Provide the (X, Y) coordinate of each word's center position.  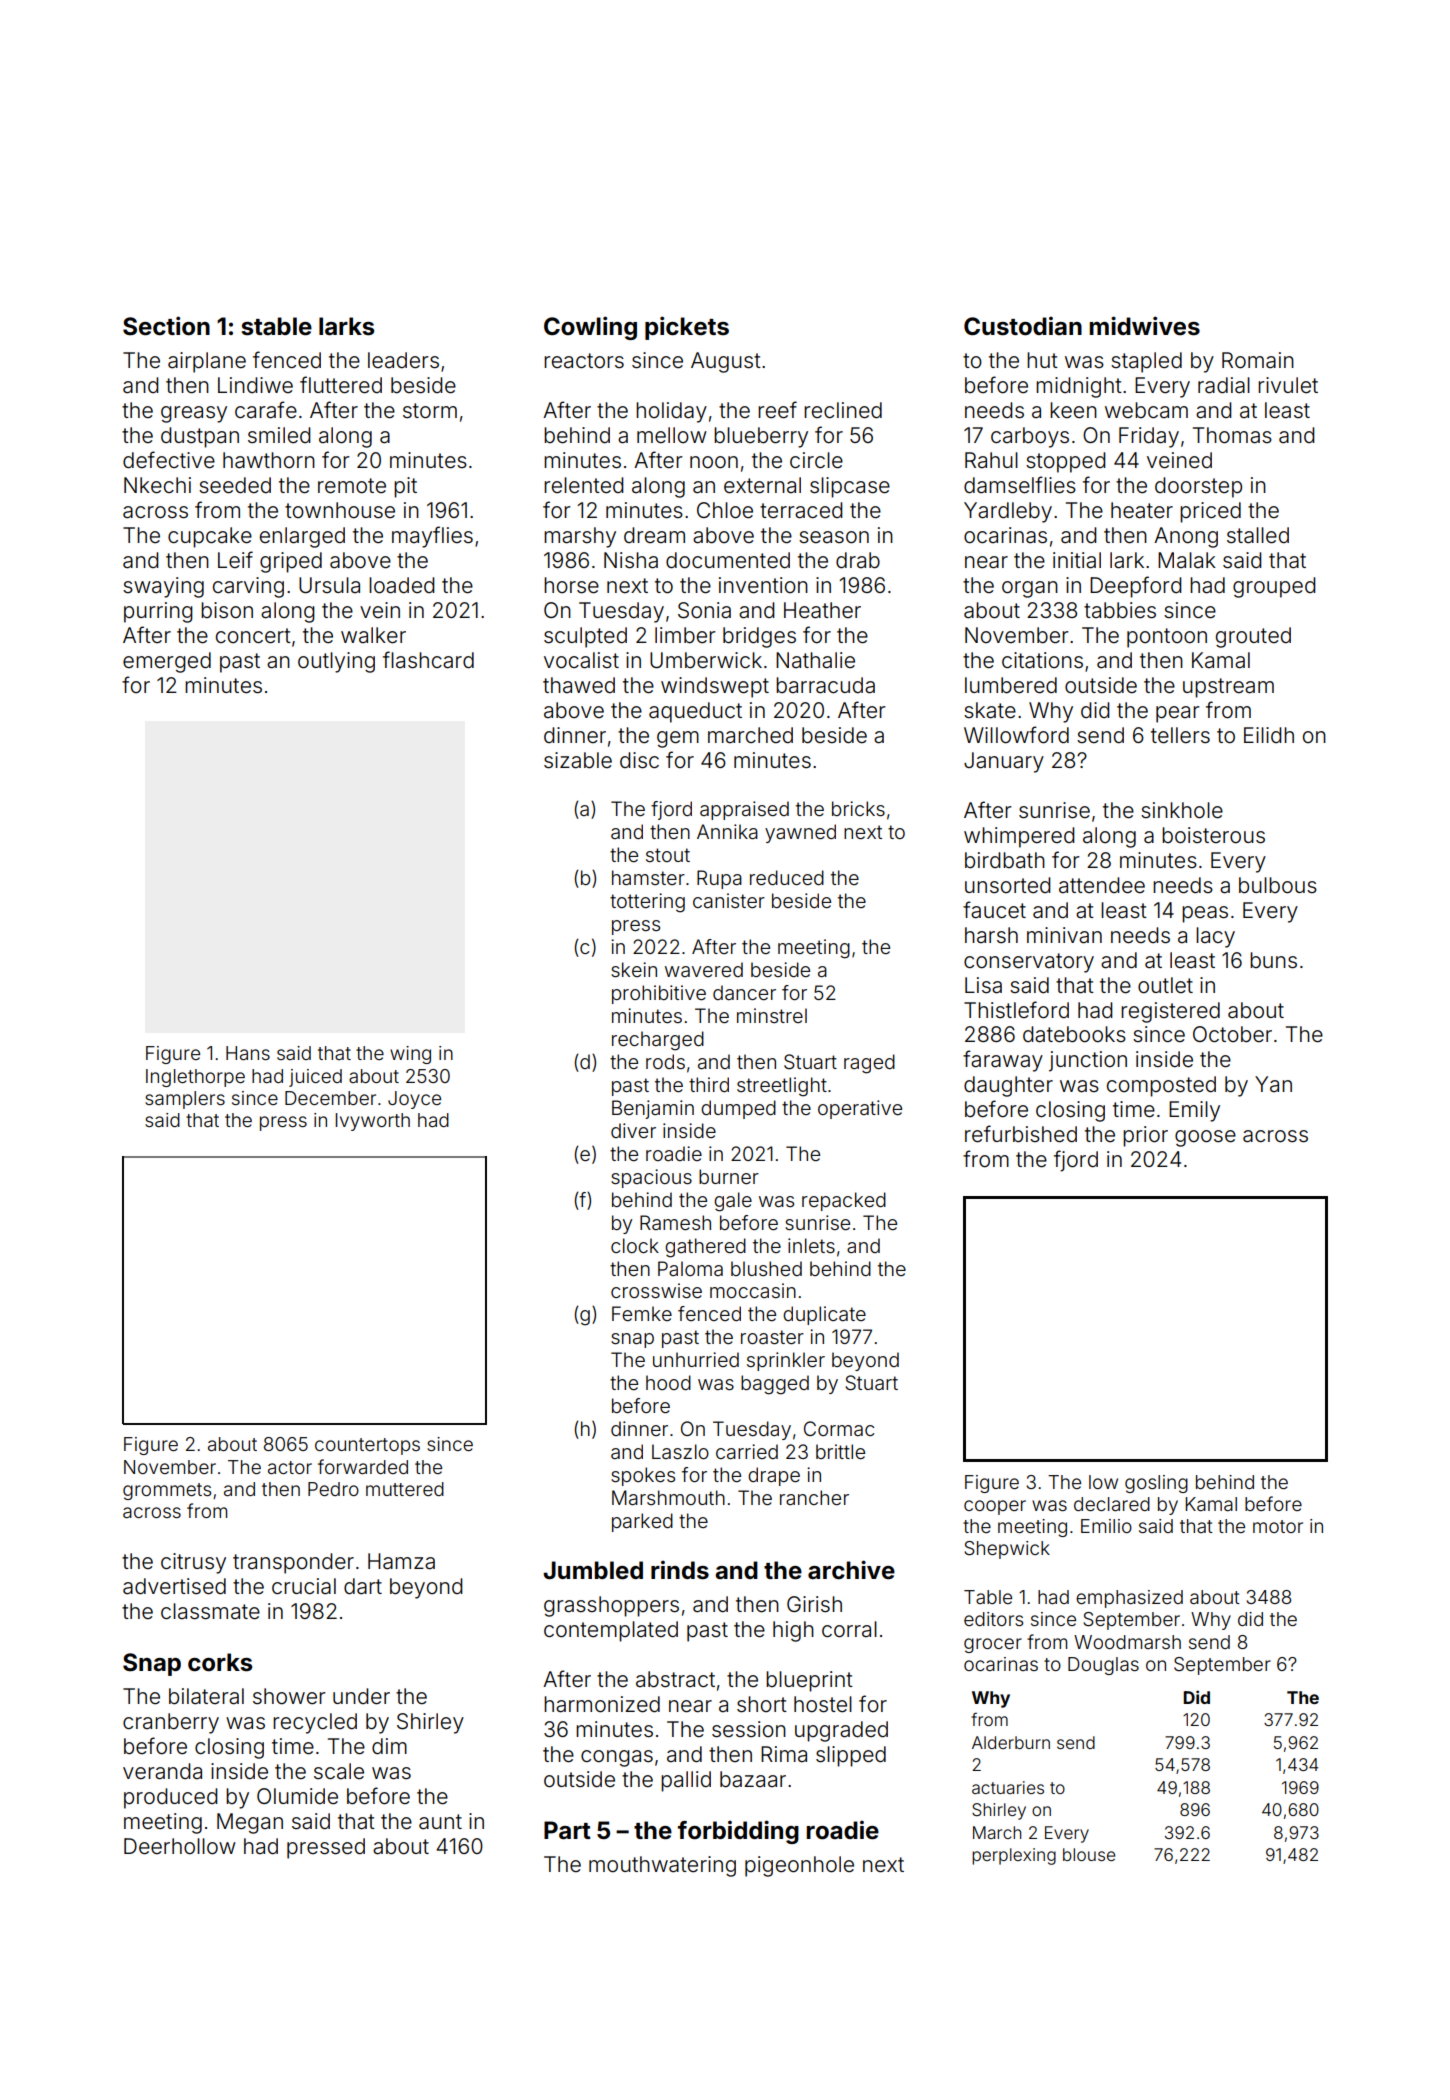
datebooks (1074, 1034)
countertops (367, 1446)
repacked (844, 1201)
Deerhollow (180, 1846)
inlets (811, 1245)
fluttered (341, 385)
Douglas (1103, 1666)
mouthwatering (662, 1866)
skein (634, 969)
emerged (167, 662)
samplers (185, 1100)
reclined (843, 410)
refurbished (1021, 1134)
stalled (1258, 535)
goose (1205, 1138)
